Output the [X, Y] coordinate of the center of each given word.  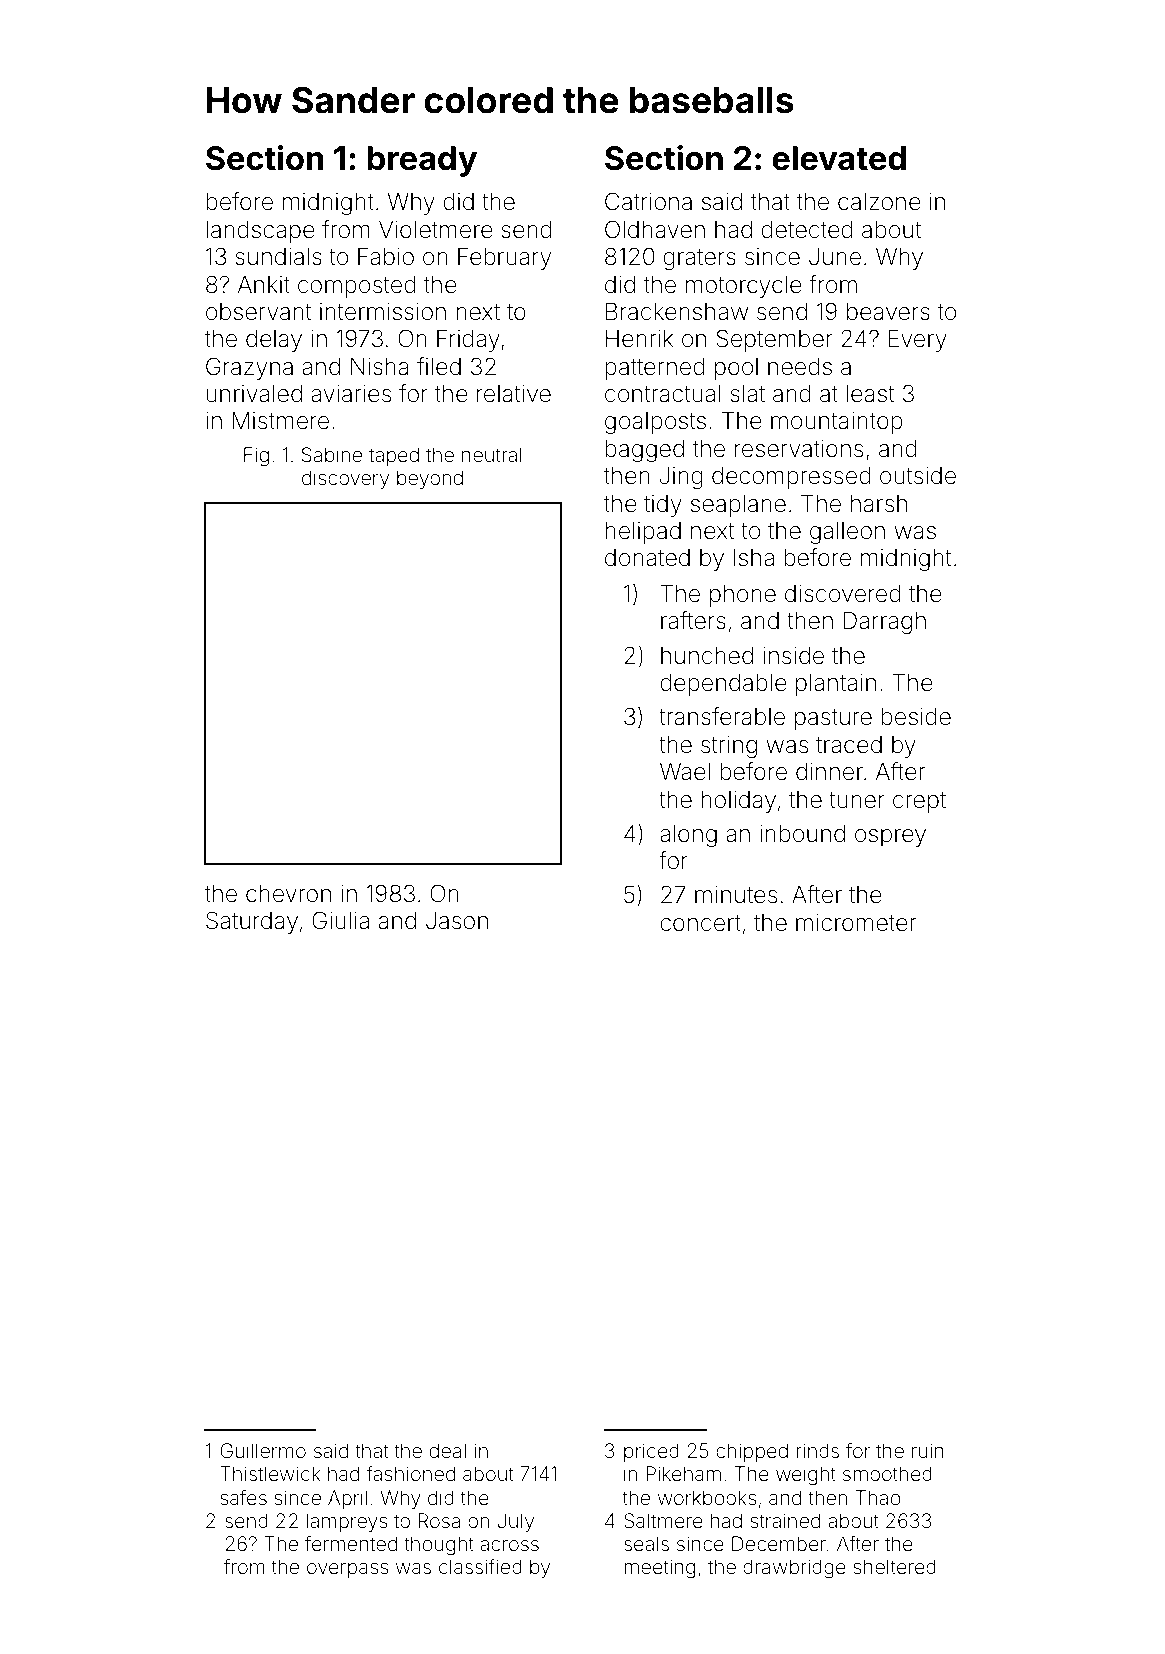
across [509, 1545]
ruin [928, 1450]
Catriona [648, 201]
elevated [839, 158]
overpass [348, 1570]
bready [422, 161]
